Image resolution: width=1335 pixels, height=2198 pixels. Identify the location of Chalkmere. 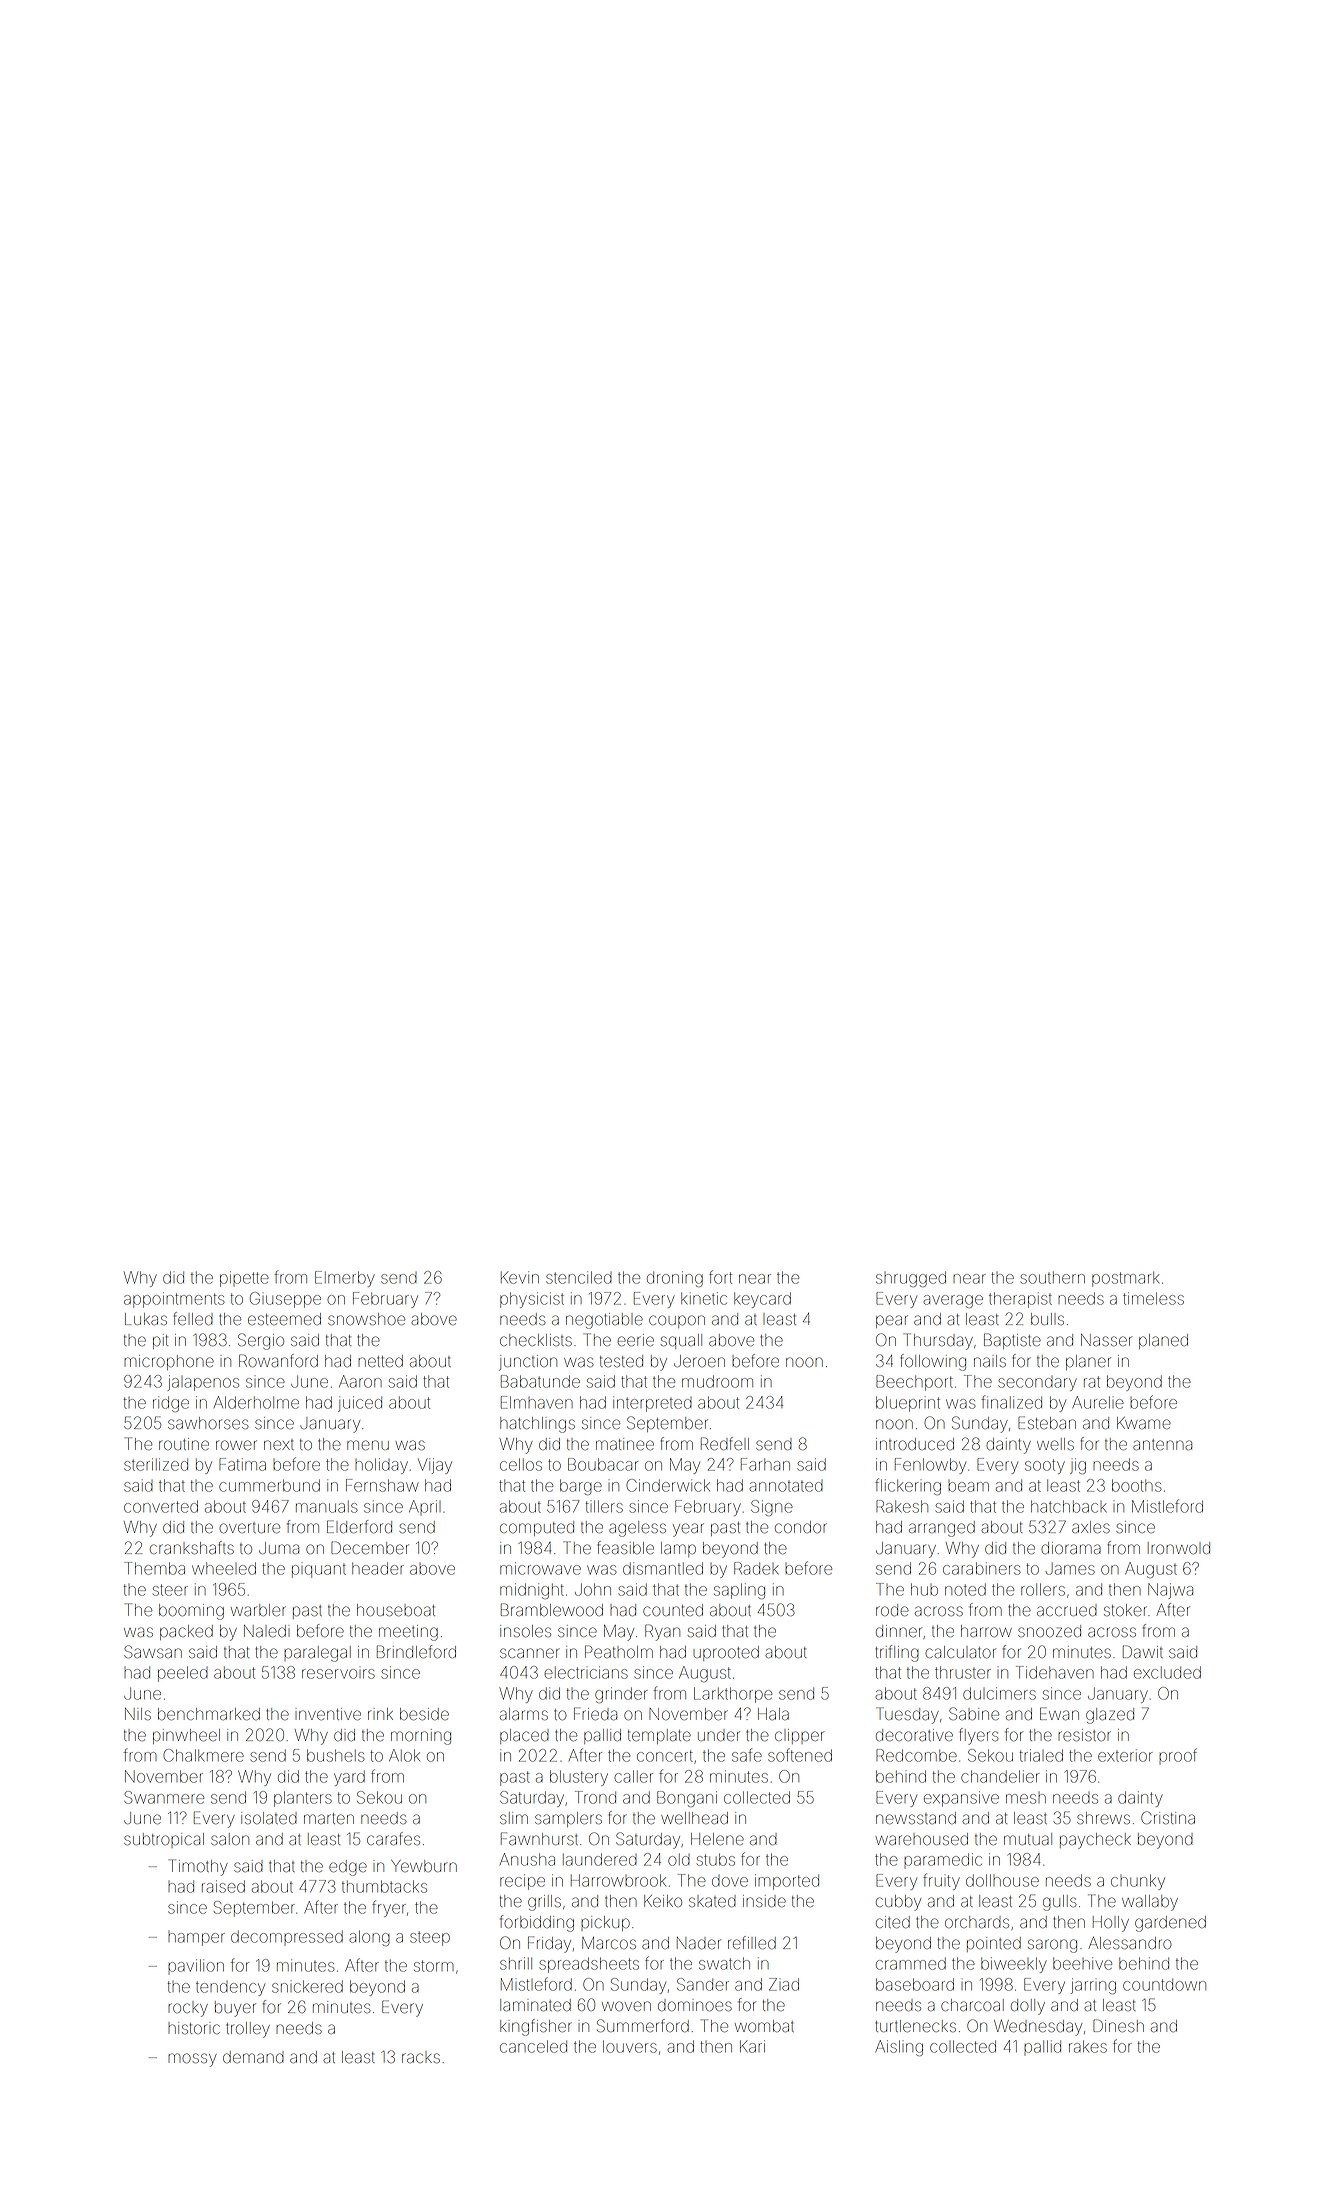
(203, 1755).
